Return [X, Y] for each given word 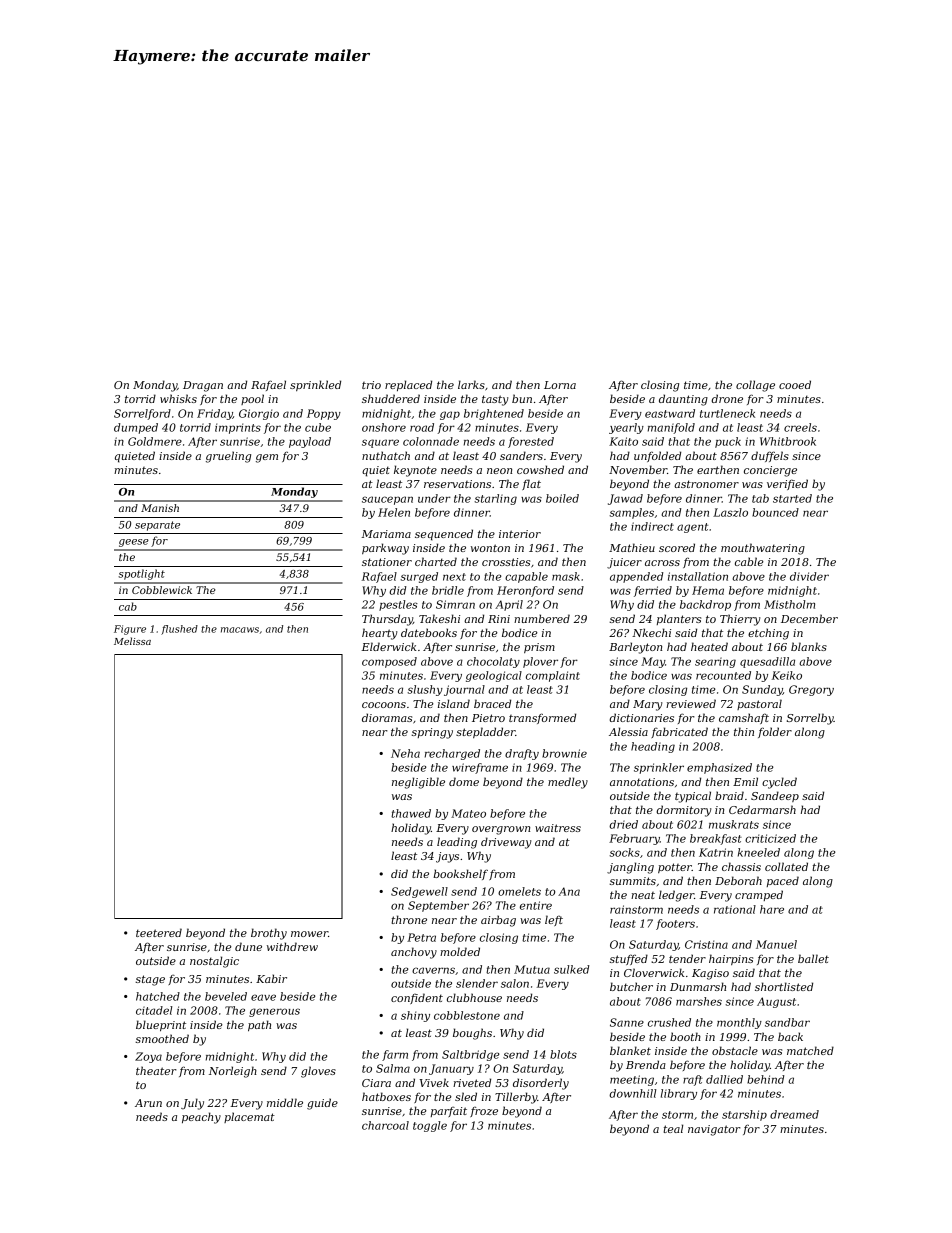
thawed [411, 813]
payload [310, 442]
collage [755, 386]
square [380, 443]
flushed [179, 630]
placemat [249, 1117]
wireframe [480, 768]
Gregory [811, 690]
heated [709, 646]
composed [389, 662]
